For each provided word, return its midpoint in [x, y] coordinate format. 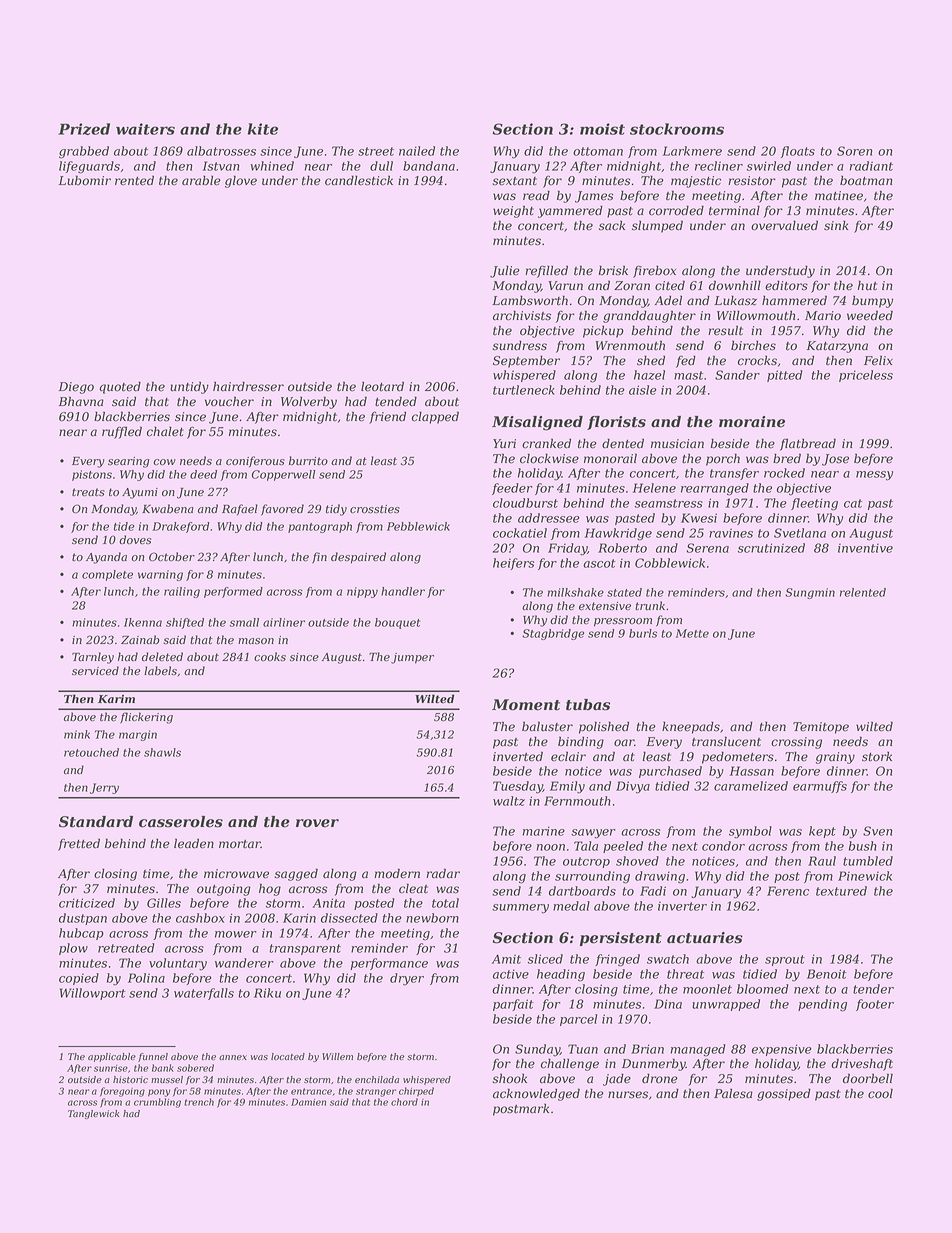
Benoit [827, 974]
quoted [120, 387]
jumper [412, 658]
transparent [305, 949]
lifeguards [89, 167]
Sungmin [810, 593]
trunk [650, 605]
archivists [522, 315]
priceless [866, 376]
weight [513, 211]
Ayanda [106, 558]
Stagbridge [553, 634]
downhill [735, 285]
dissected [349, 918]
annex [233, 1057]
